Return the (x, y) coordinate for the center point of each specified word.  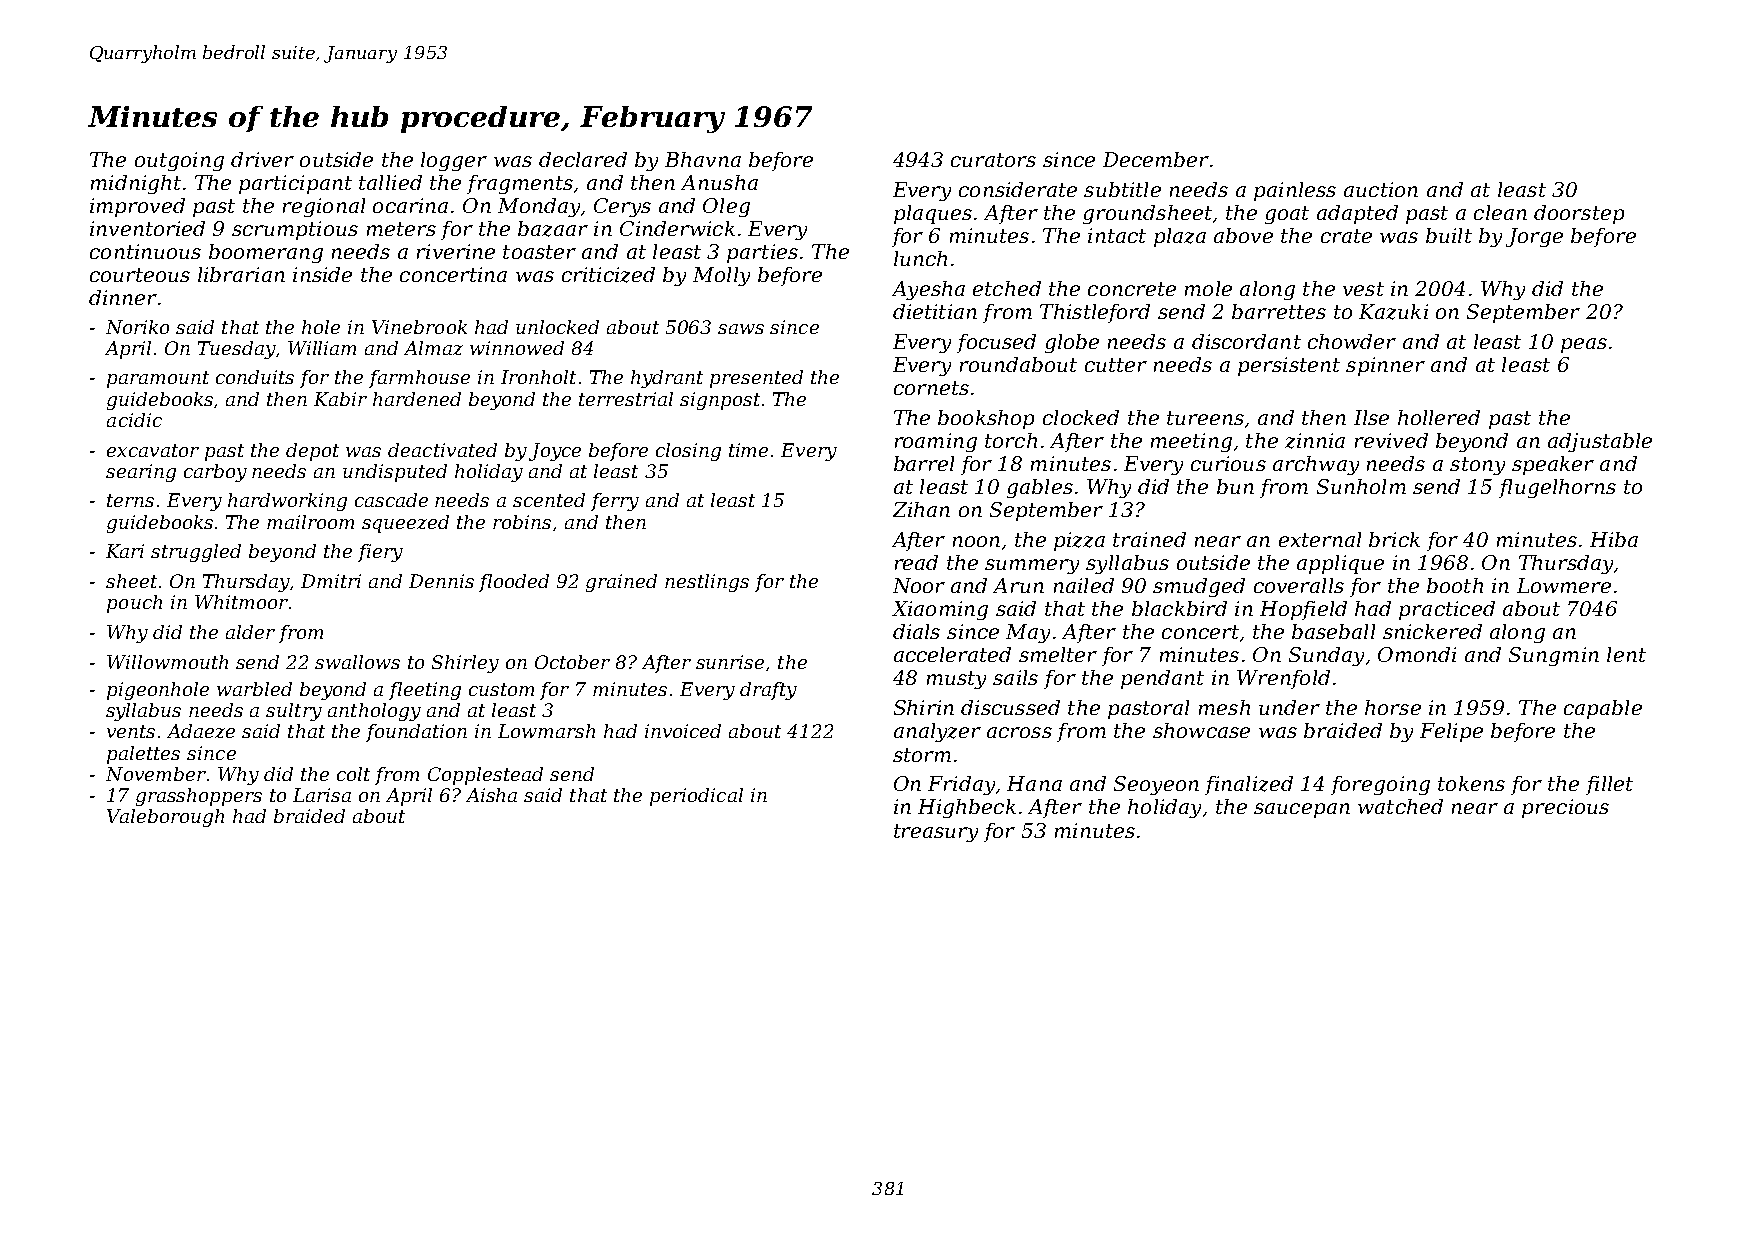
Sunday (1326, 656)
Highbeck (967, 808)
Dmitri (331, 581)
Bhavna (703, 159)
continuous (145, 251)
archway (1316, 465)
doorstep (1579, 214)
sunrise (730, 662)
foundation (416, 733)
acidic (134, 420)
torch (1011, 440)
